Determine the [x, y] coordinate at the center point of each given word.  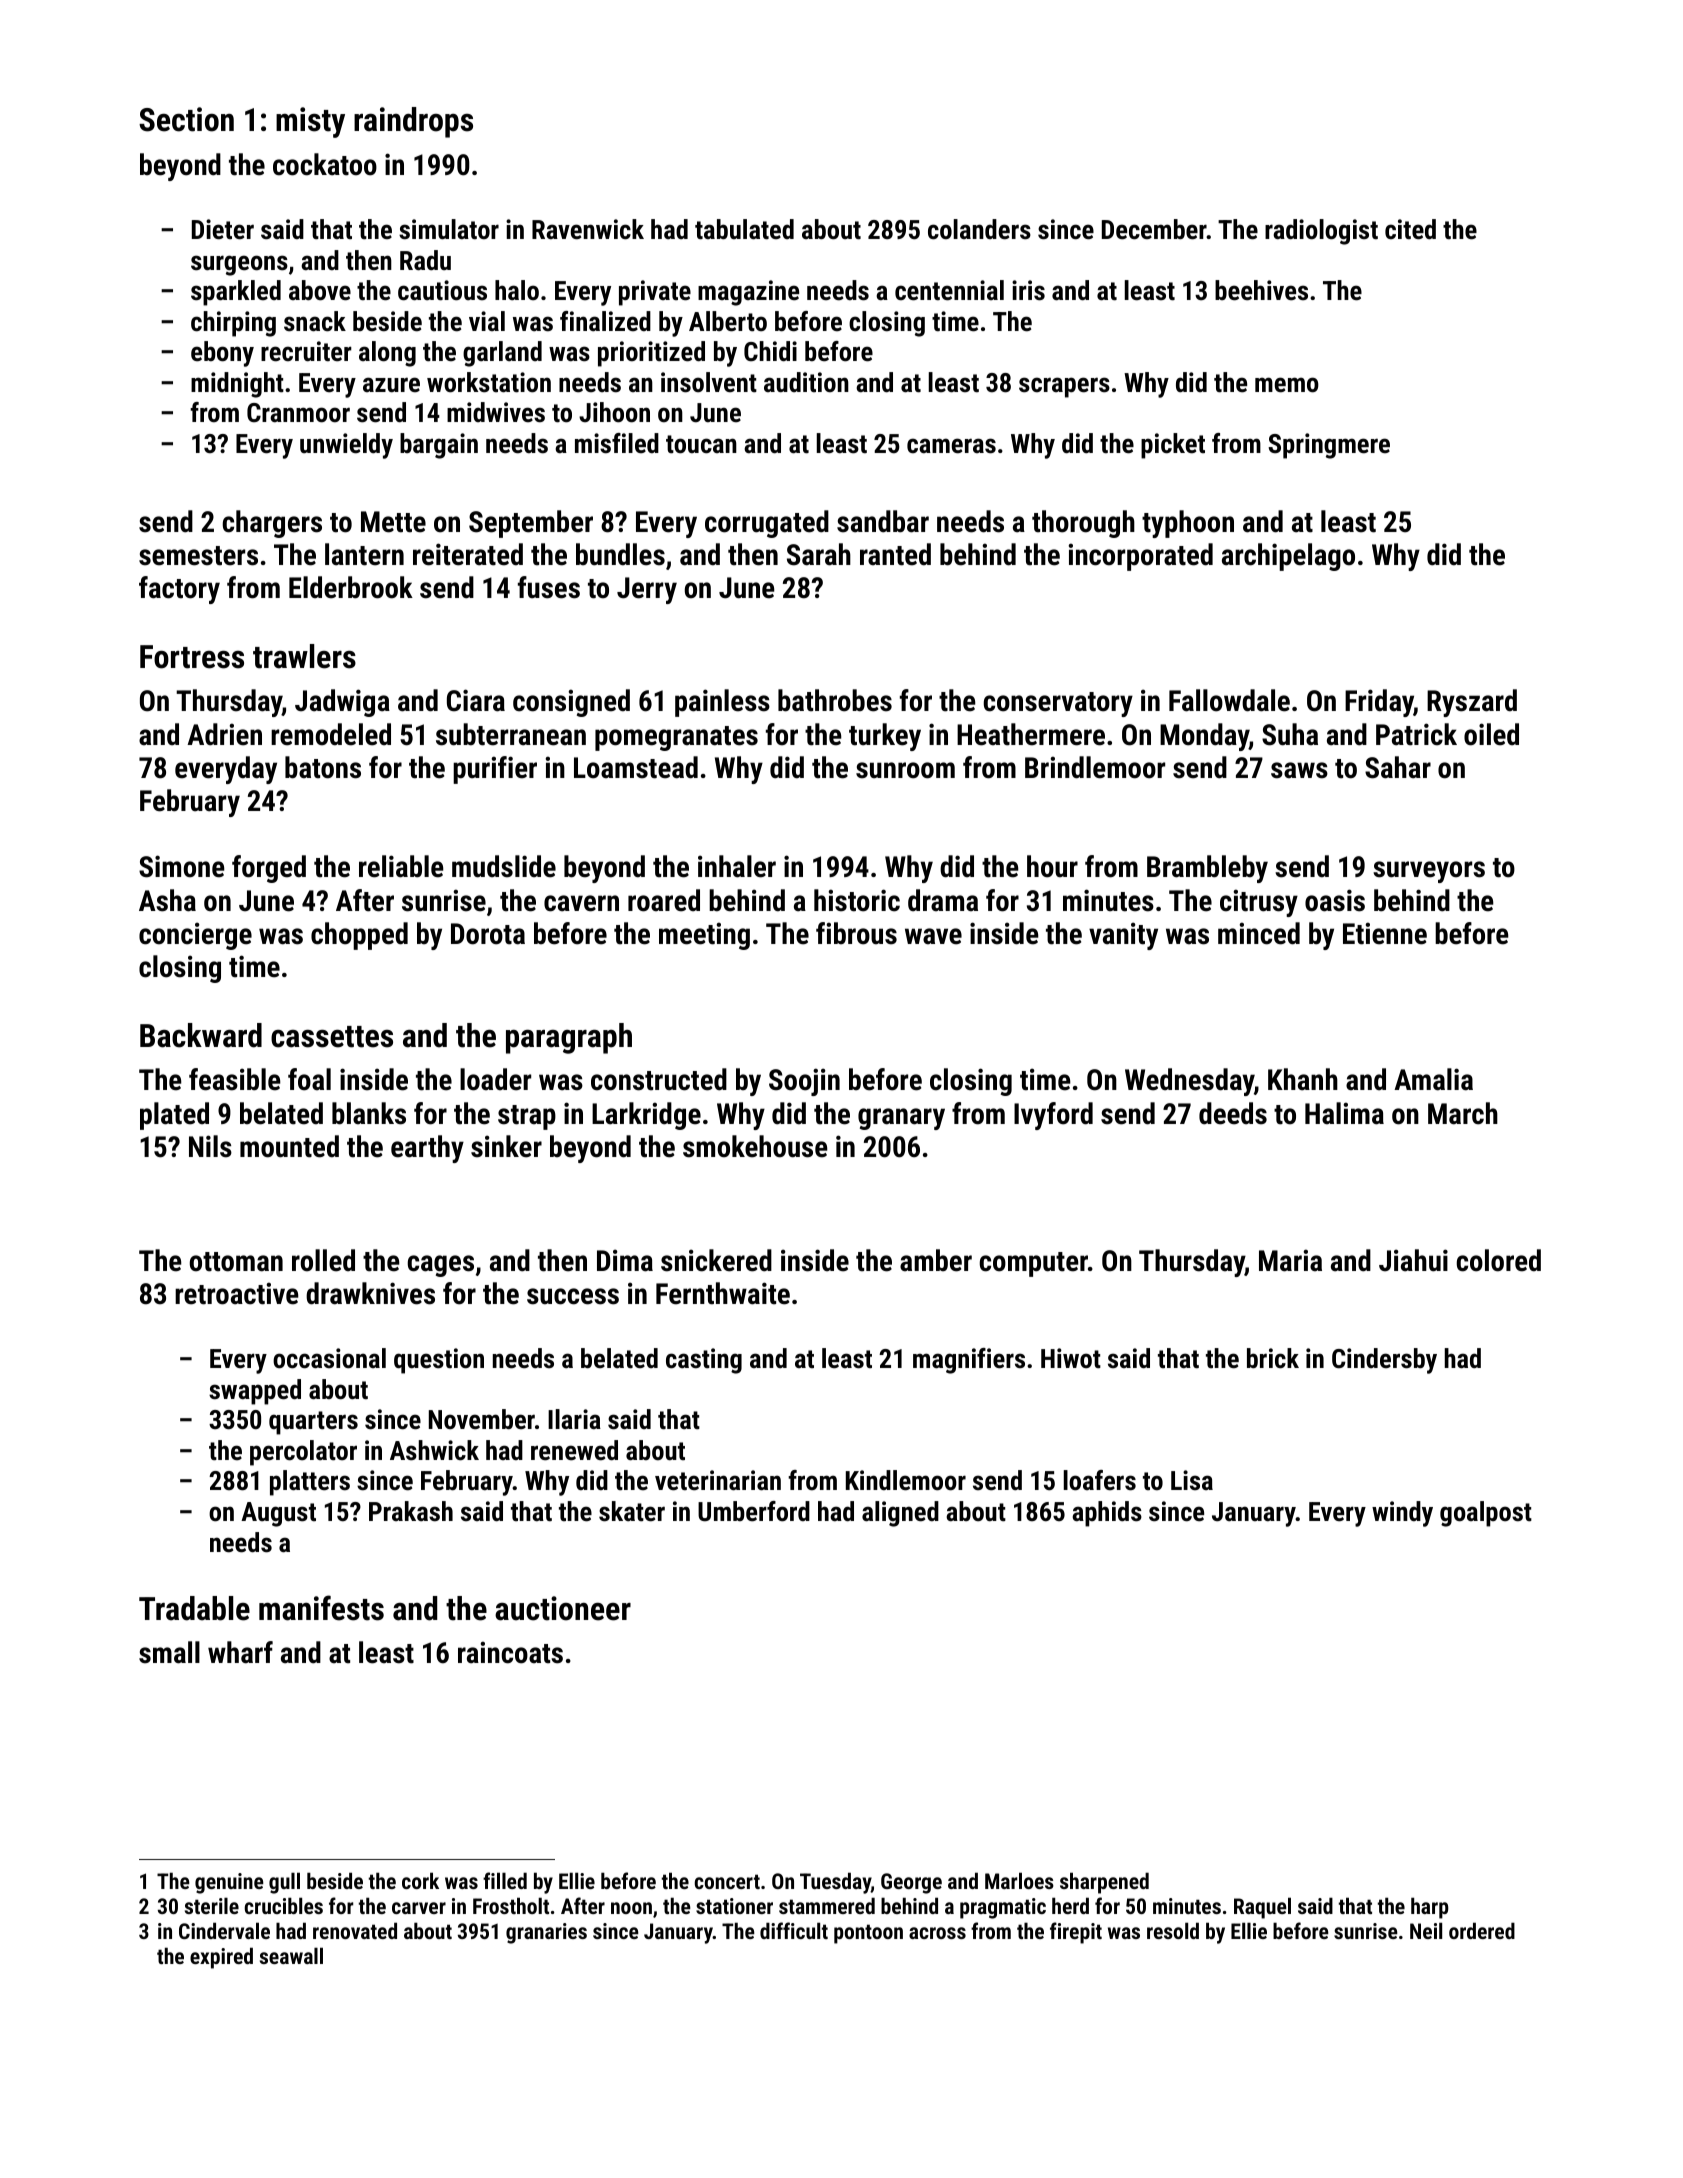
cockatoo [325, 164]
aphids [1107, 1514]
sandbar [883, 521]
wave [933, 936]
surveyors [1429, 872]
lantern [364, 554]
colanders [979, 229]
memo [1287, 385]
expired [221, 1958]
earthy [427, 1149]
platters [310, 1483]
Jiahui [1413, 1260]
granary [901, 1119]
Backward [201, 1035]
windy [1402, 1514]
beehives [1261, 290]
